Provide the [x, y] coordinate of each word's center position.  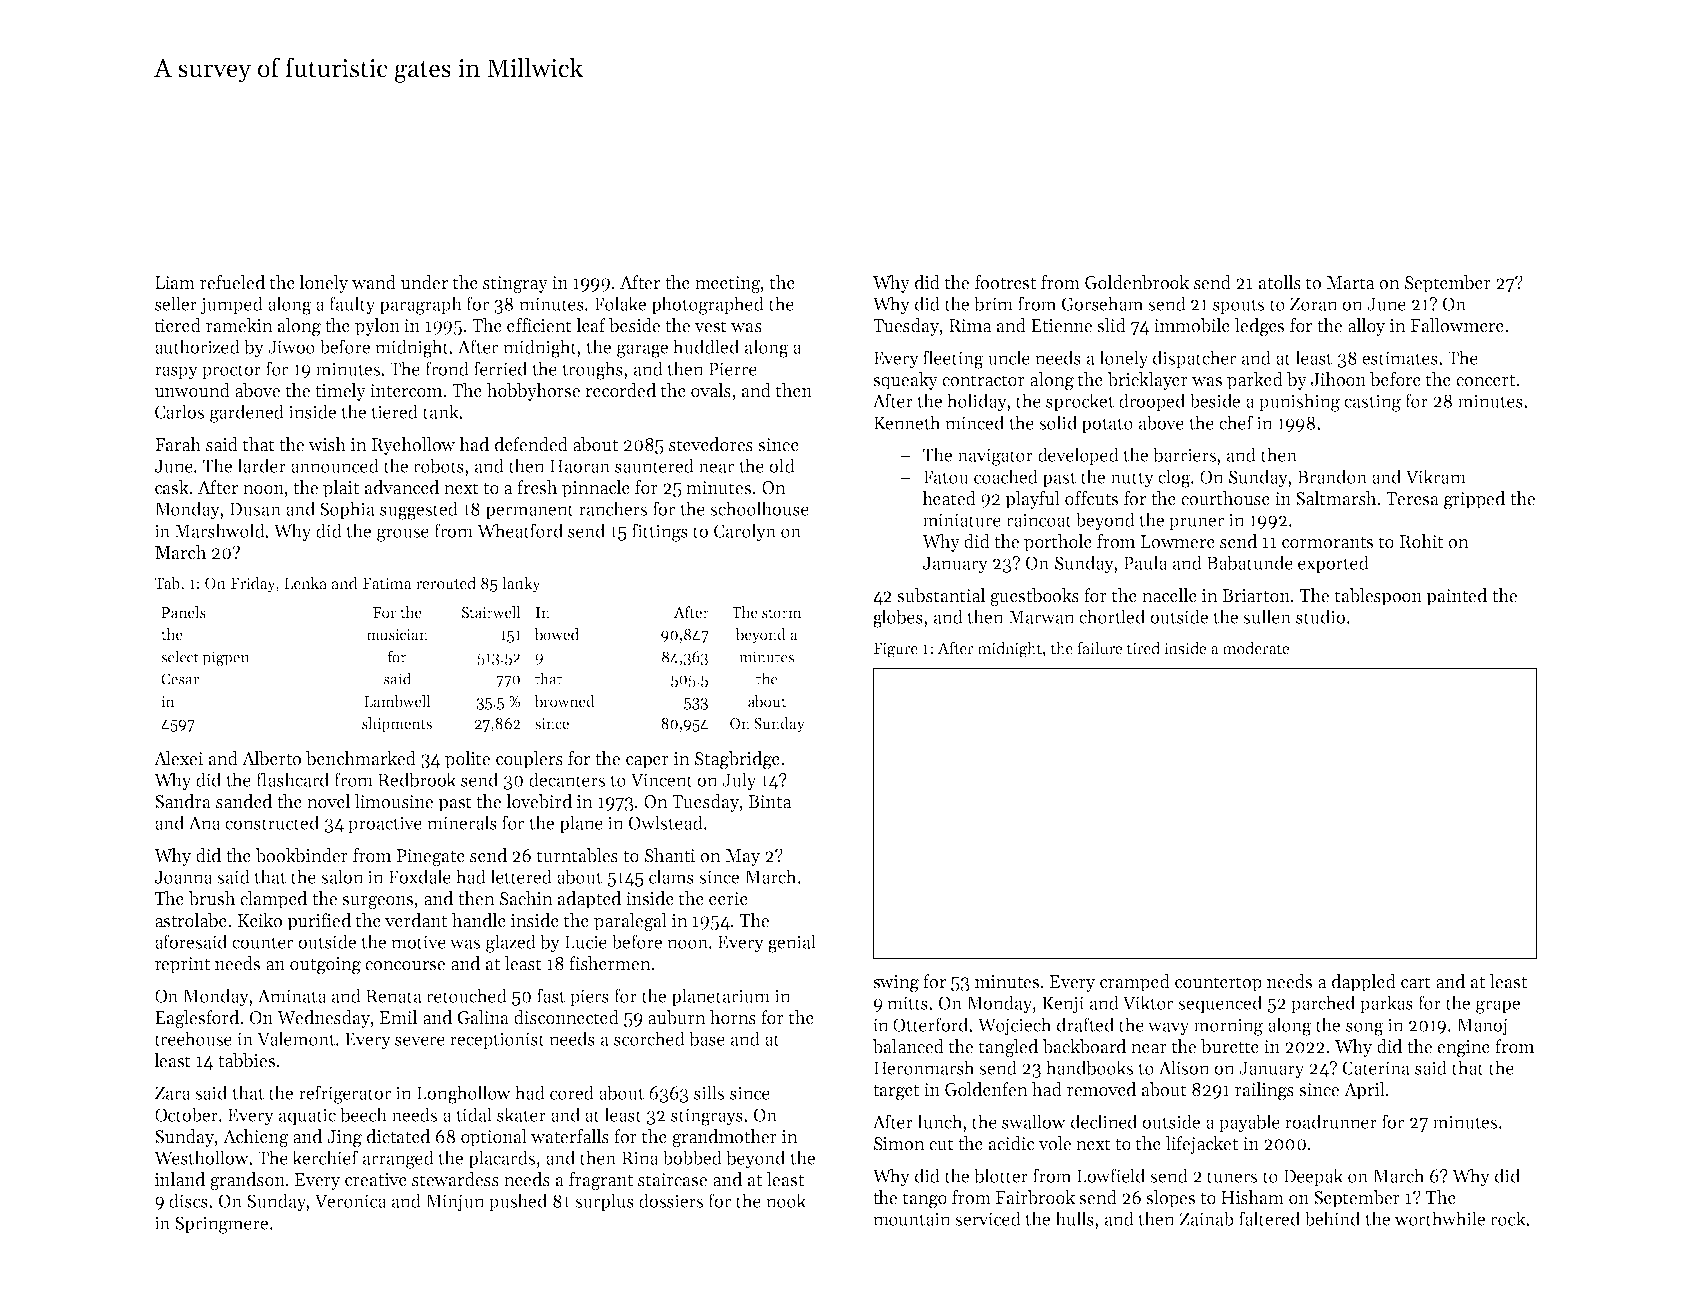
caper [647, 762]
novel [328, 801]
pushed [518, 1202]
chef [1236, 422]
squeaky [905, 381]
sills [709, 1092]
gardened [247, 413]
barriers [1184, 454]
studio [1320, 616]
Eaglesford [197, 1019]
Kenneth [907, 422]
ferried [500, 368]
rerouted [446, 583]
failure [1099, 648]
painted [1456, 597]
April [1364, 1091]
